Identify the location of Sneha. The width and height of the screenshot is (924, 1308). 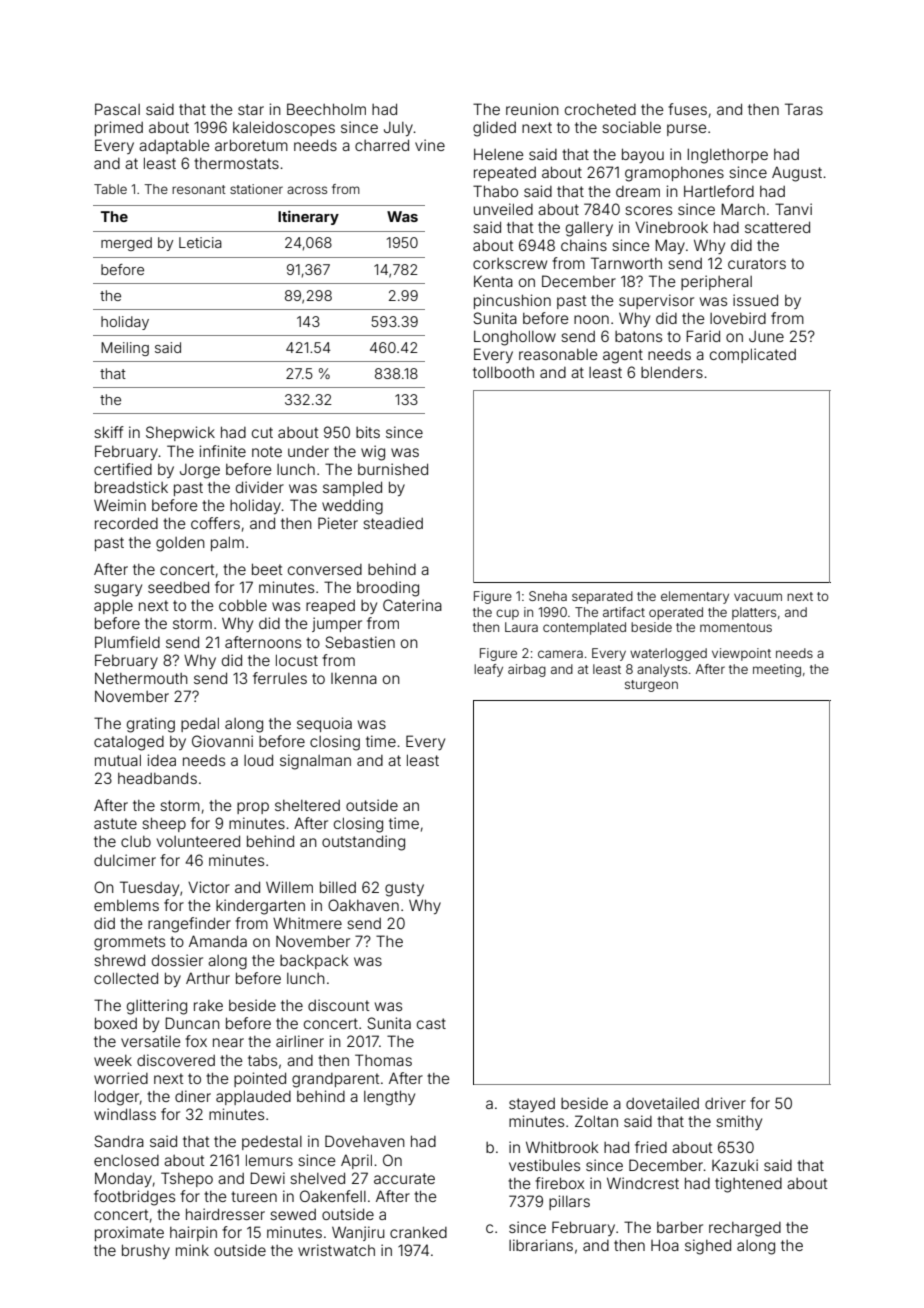
(548, 596).
